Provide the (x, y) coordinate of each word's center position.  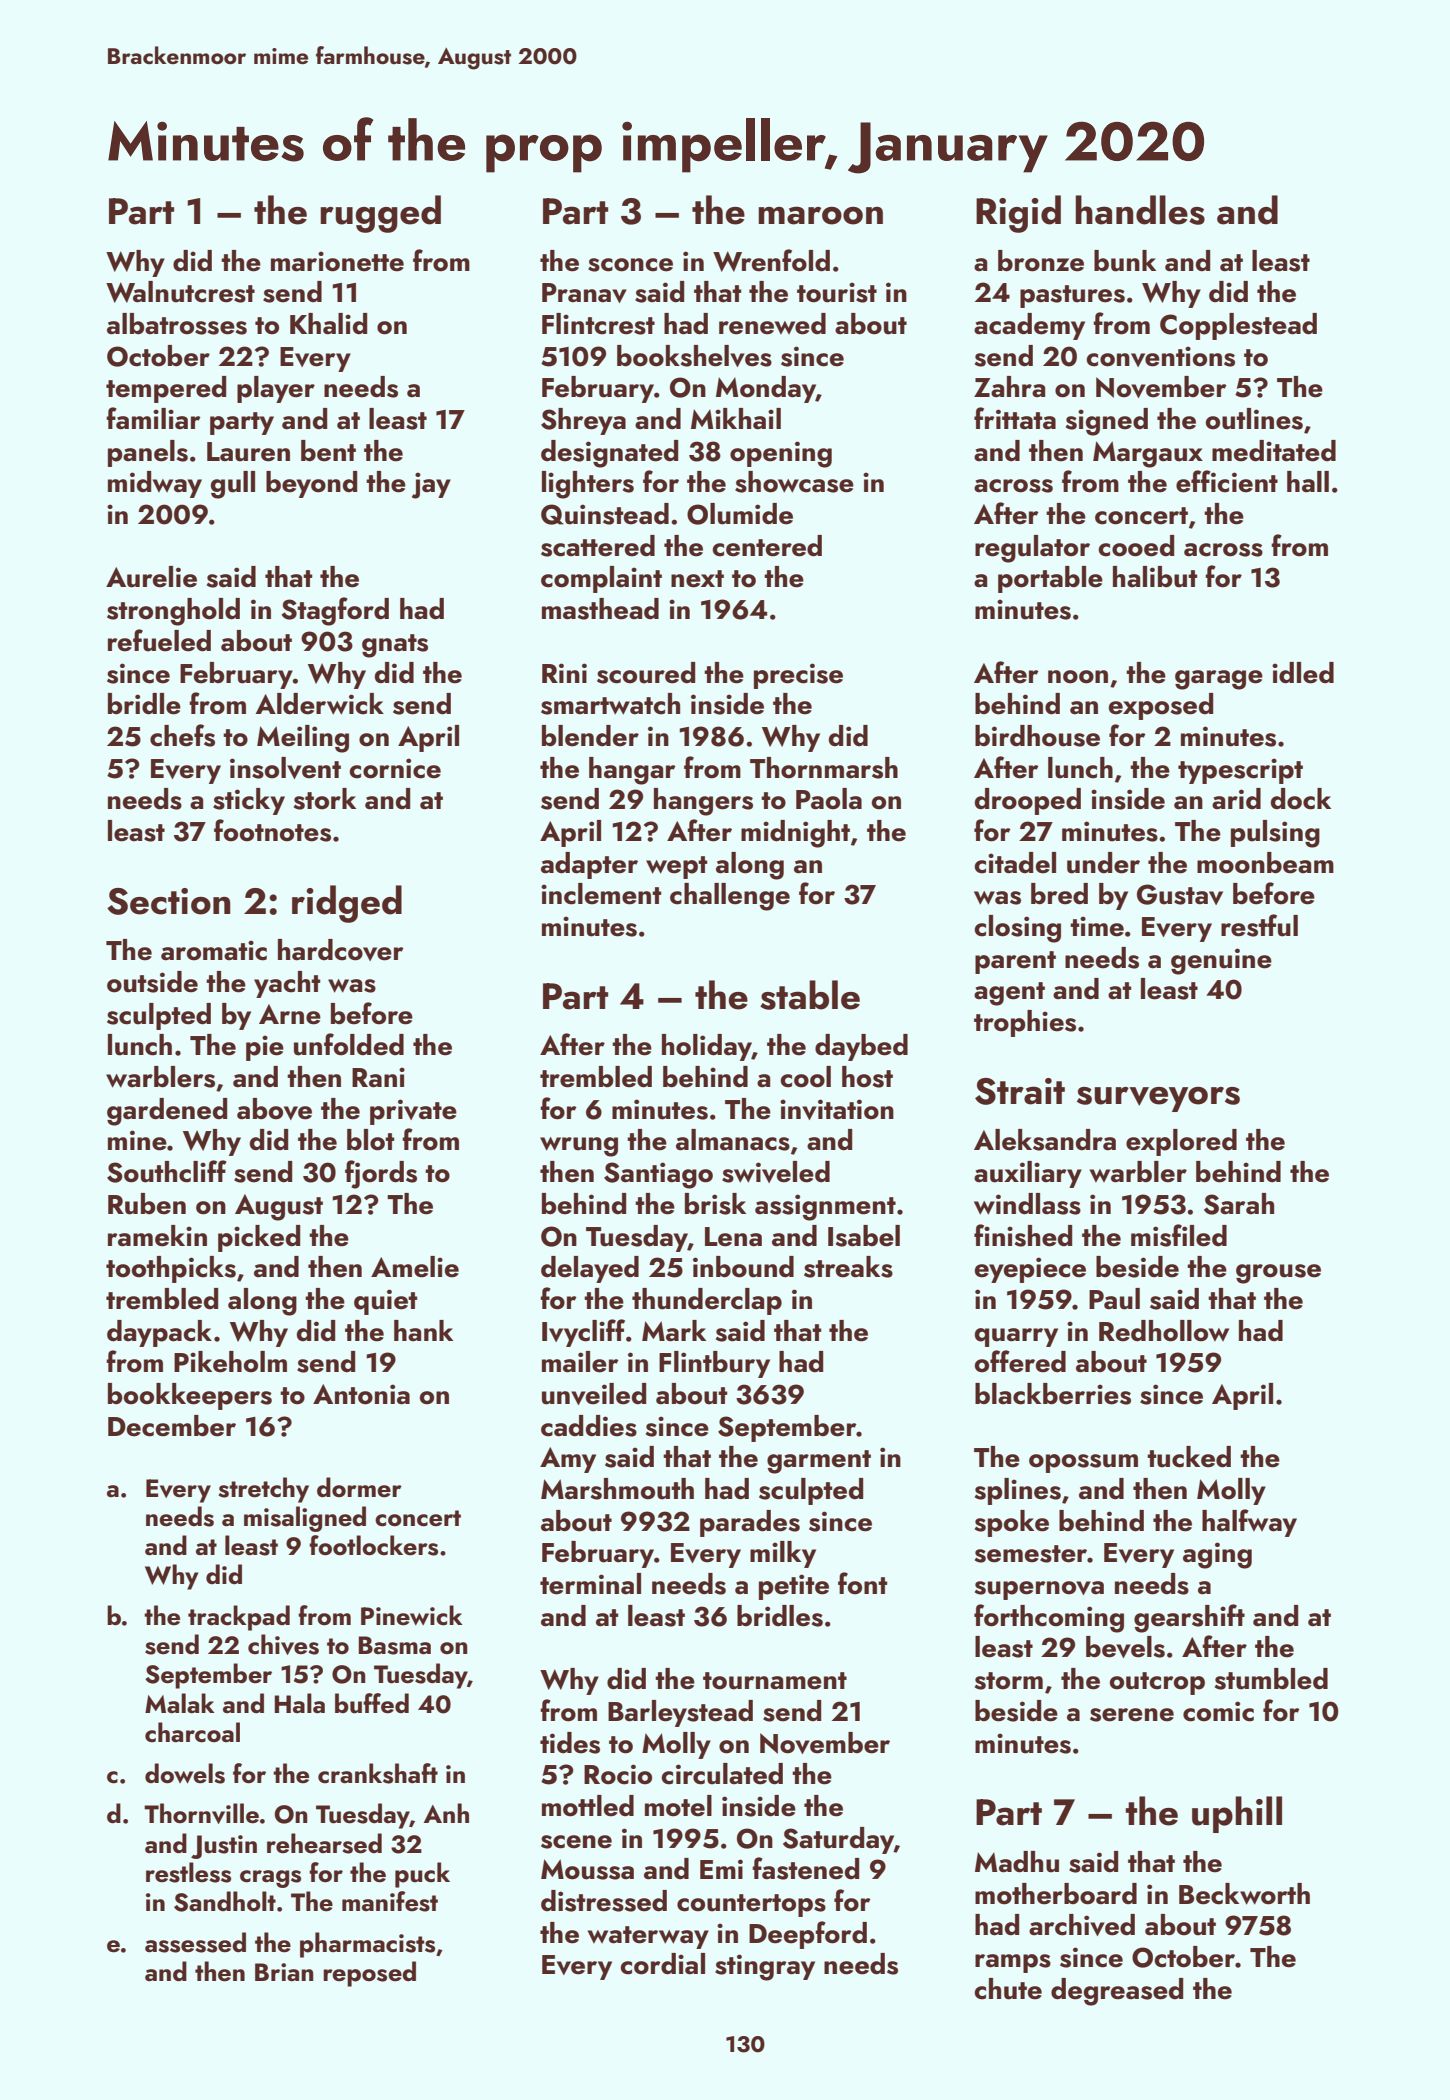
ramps (1013, 1963)
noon (1078, 677)
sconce (630, 265)
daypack (159, 1333)
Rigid (1018, 214)
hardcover (341, 950)
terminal (590, 1584)
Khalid (328, 324)
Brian (284, 1972)
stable (810, 995)
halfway (1249, 1523)
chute (1008, 1989)
